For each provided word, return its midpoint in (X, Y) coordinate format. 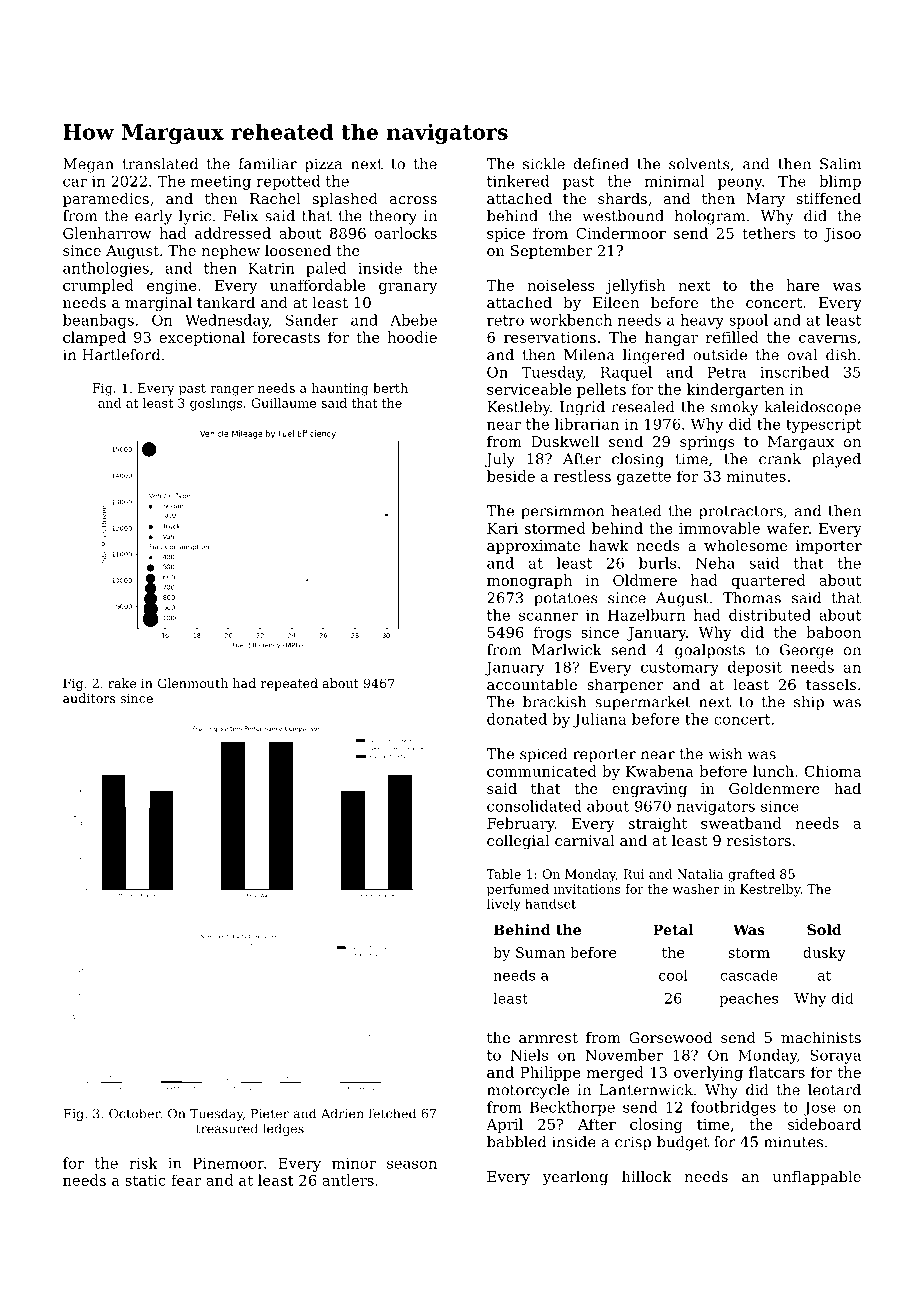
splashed (345, 199)
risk (143, 1163)
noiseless (561, 285)
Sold (824, 929)
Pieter (270, 1114)
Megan (88, 165)
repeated (289, 684)
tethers (768, 233)
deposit (755, 668)
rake (122, 683)
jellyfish (636, 286)
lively (504, 905)
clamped (94, 338)
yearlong (575, 1178)
